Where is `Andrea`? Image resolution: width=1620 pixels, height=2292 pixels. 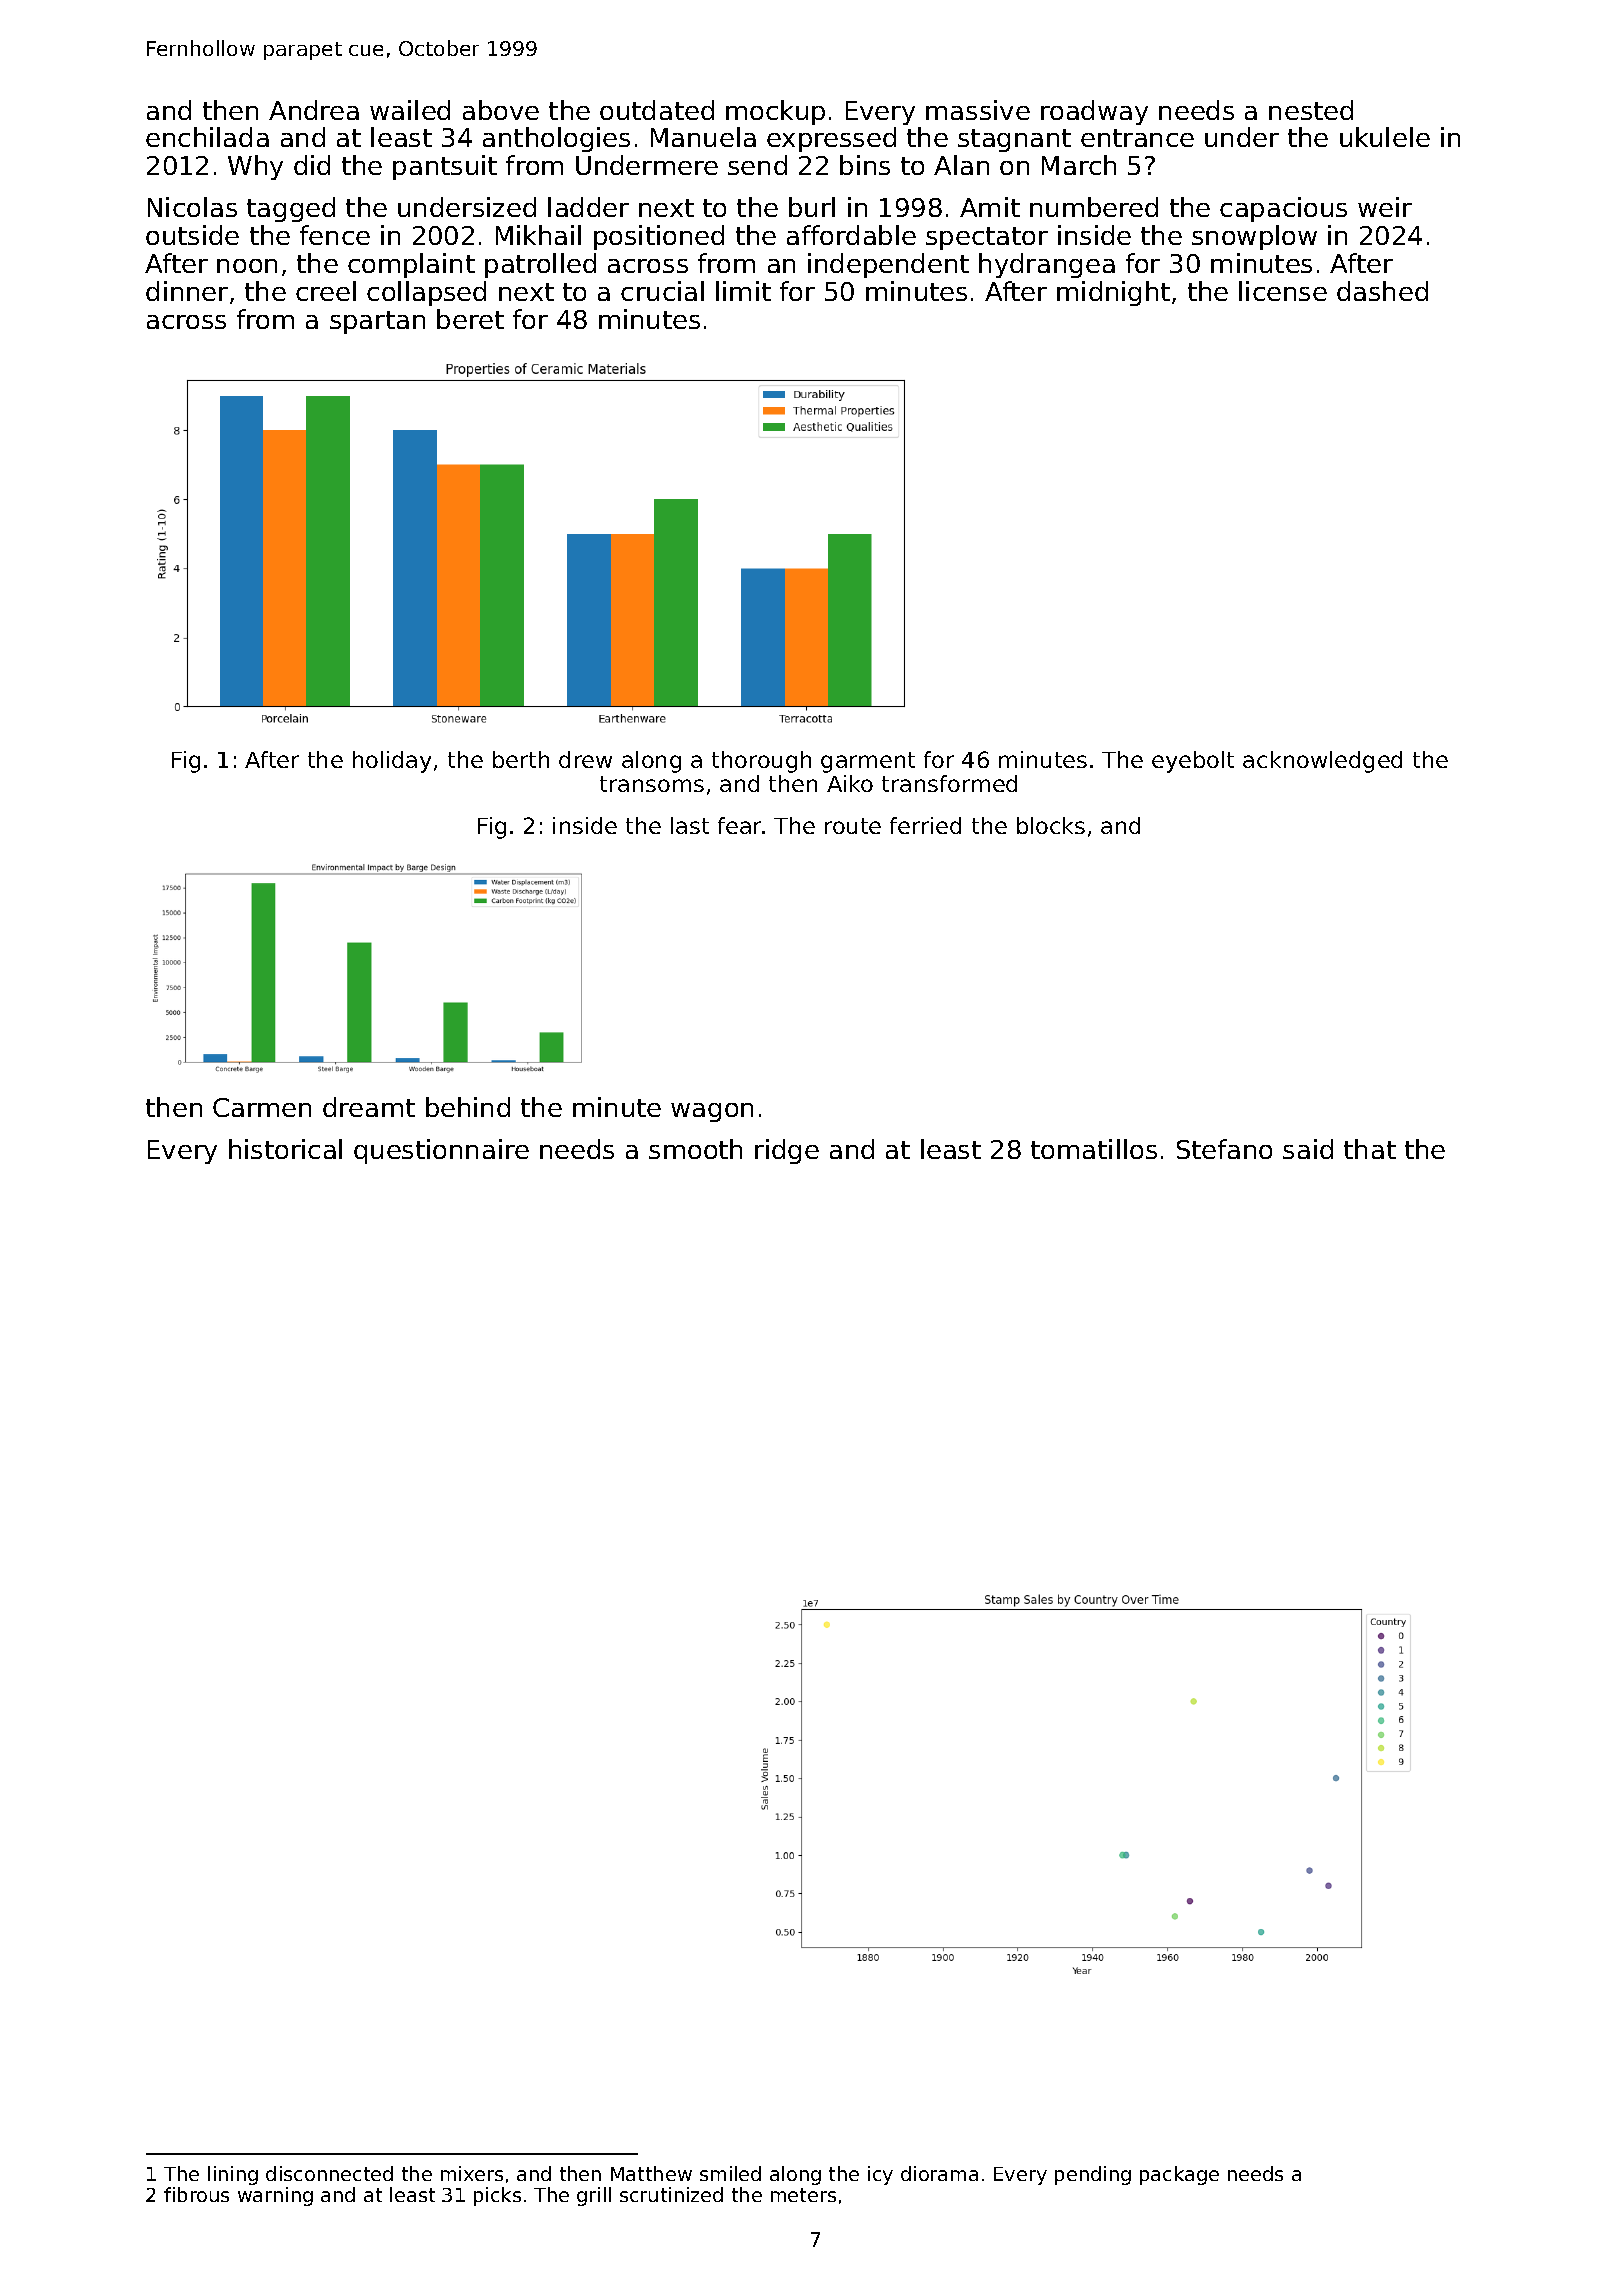
Andrea is located at coordinates (314, 110).
